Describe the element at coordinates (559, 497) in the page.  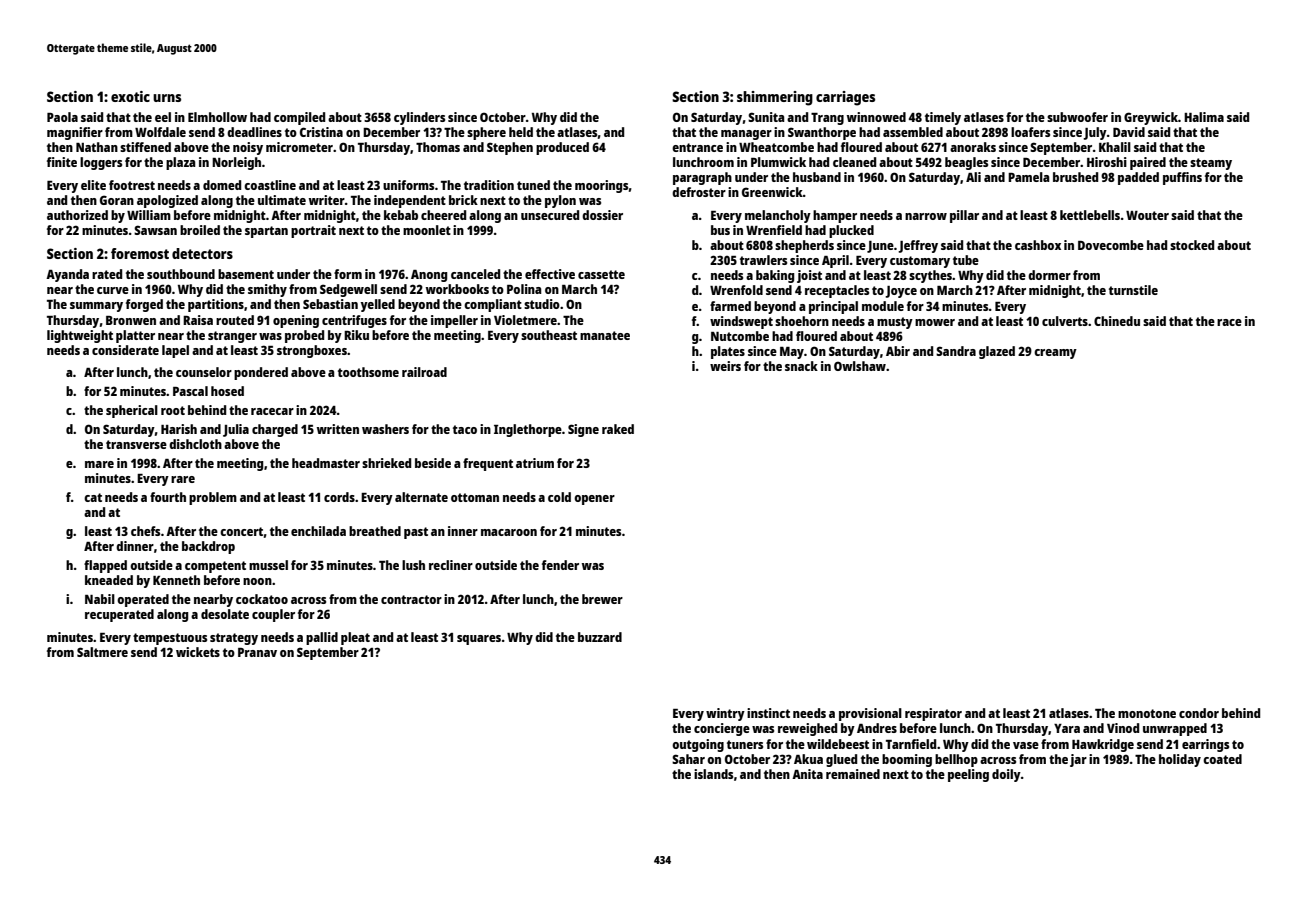
I see `cold` at that location.
